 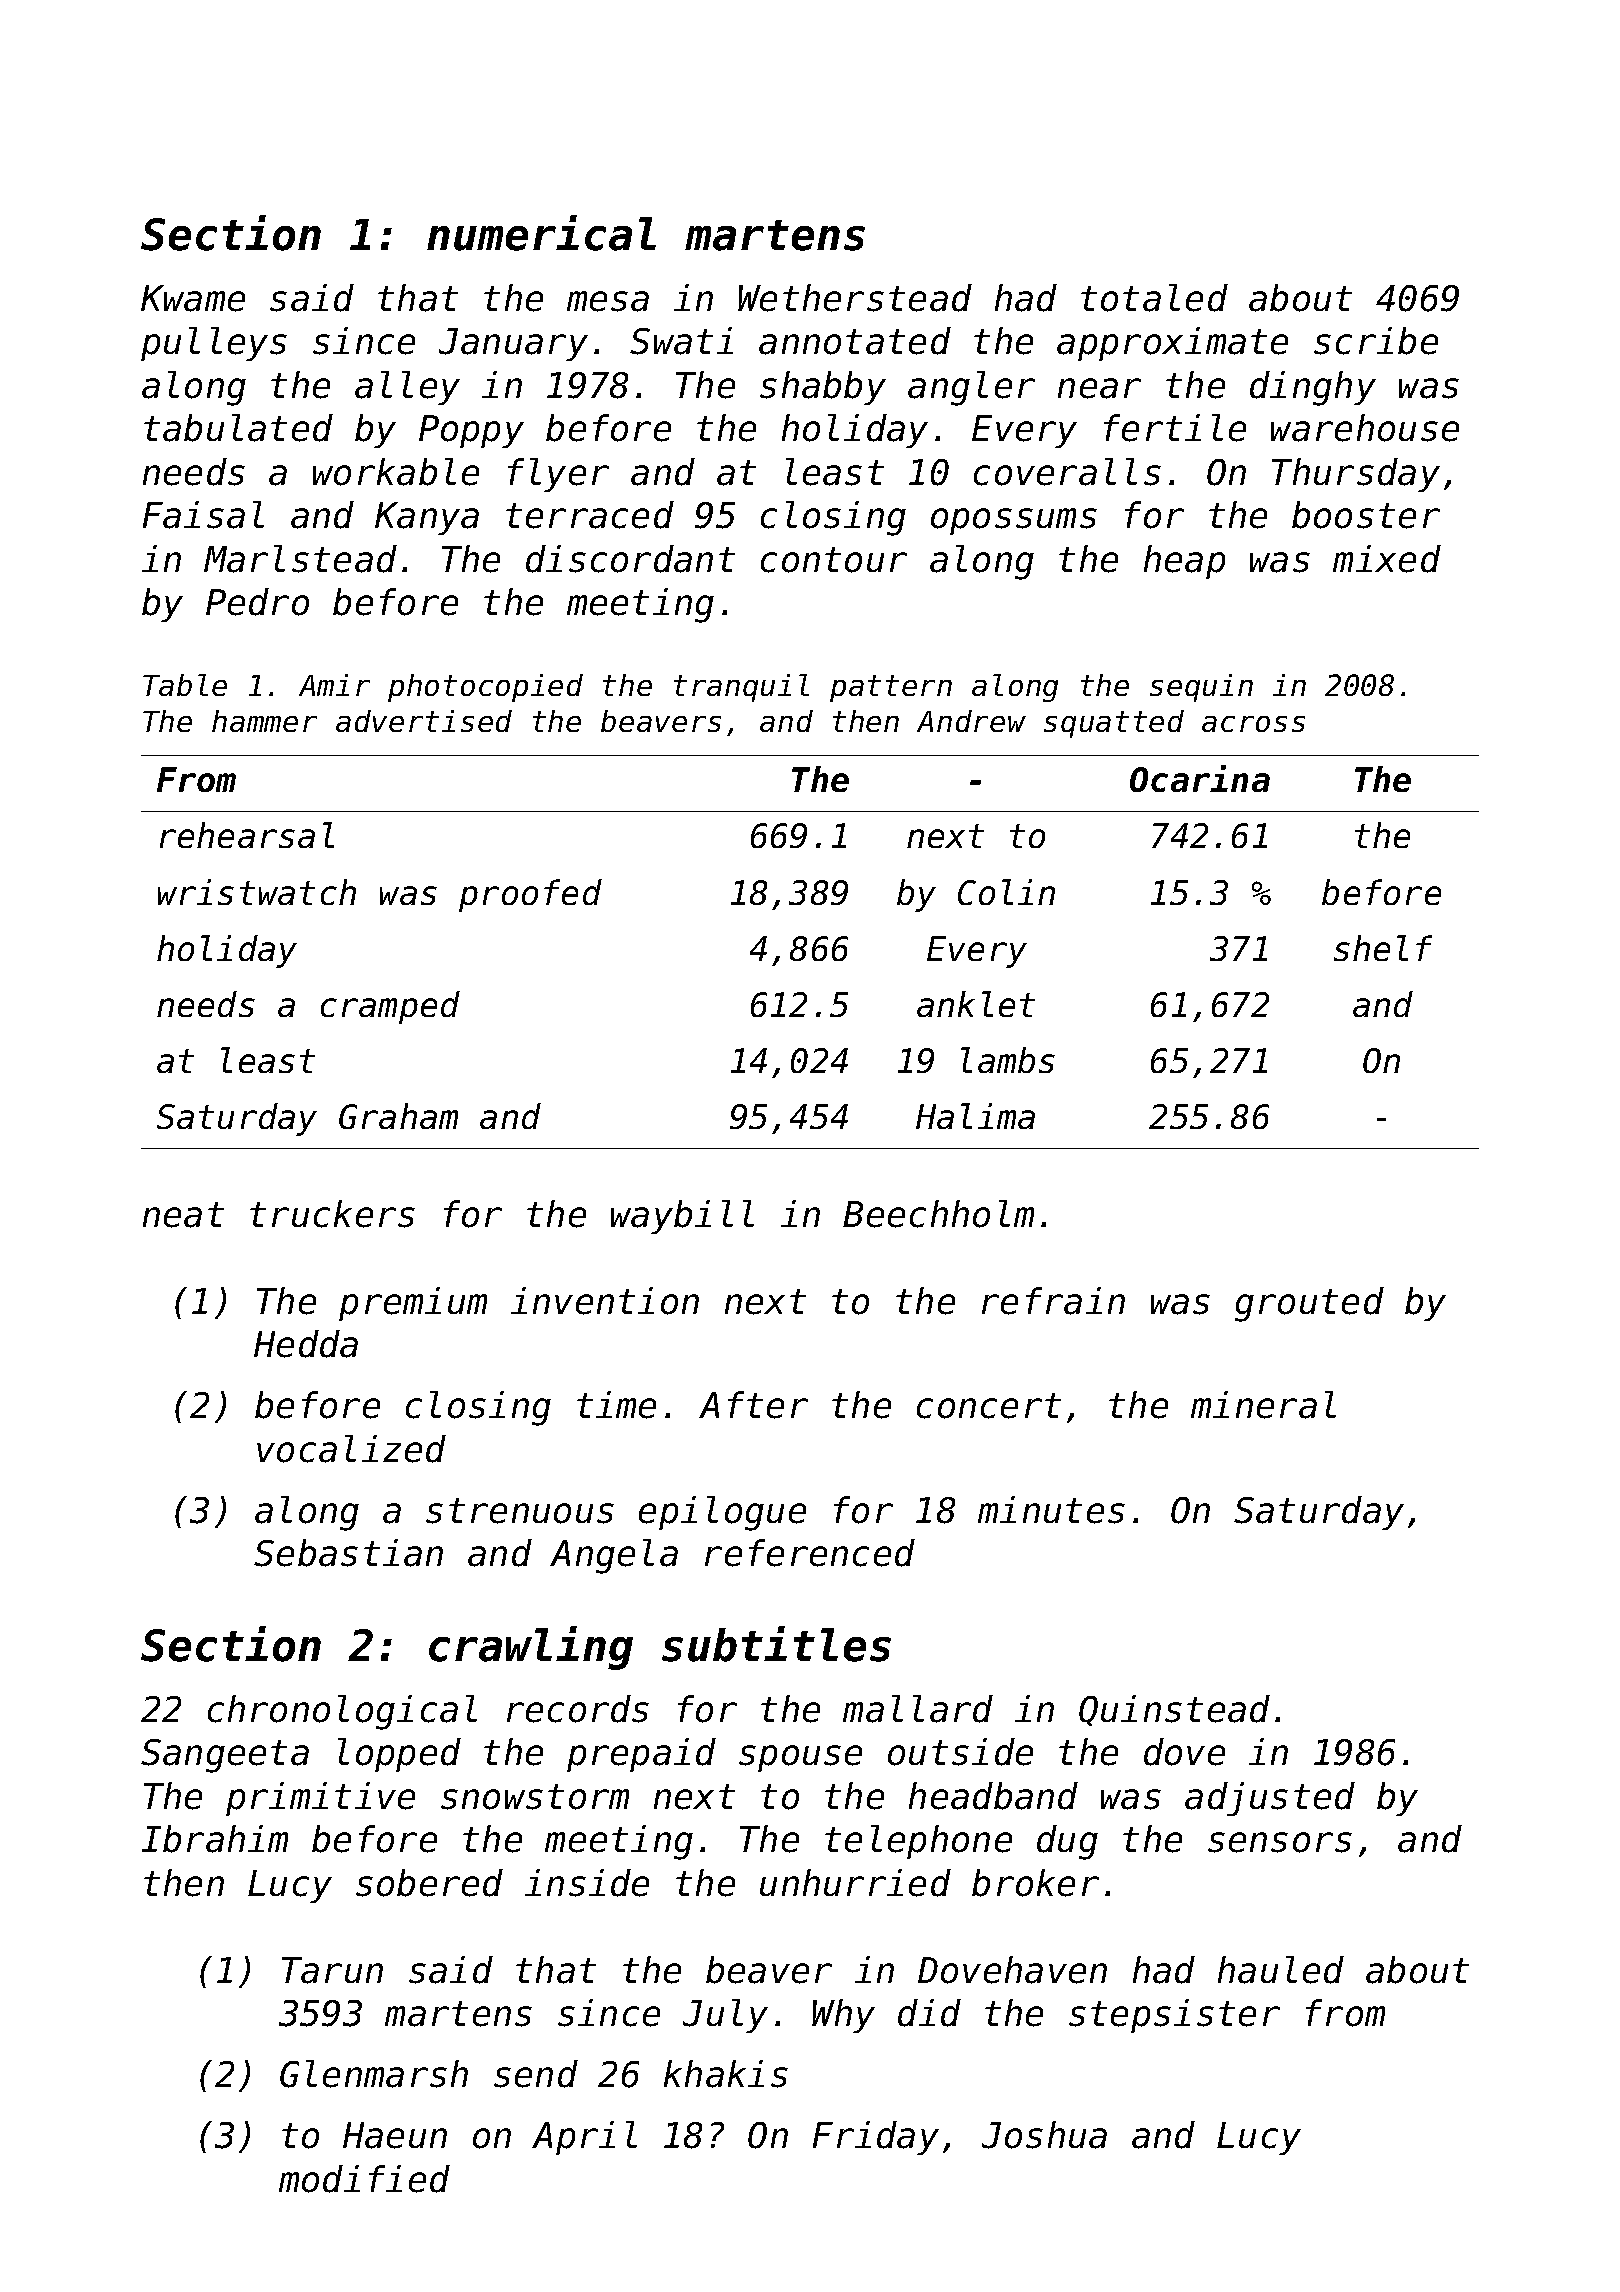 What do you see at coordinates (424, 721) in the screenshot?
I see `advertised` at bounding box center [424, 721].
